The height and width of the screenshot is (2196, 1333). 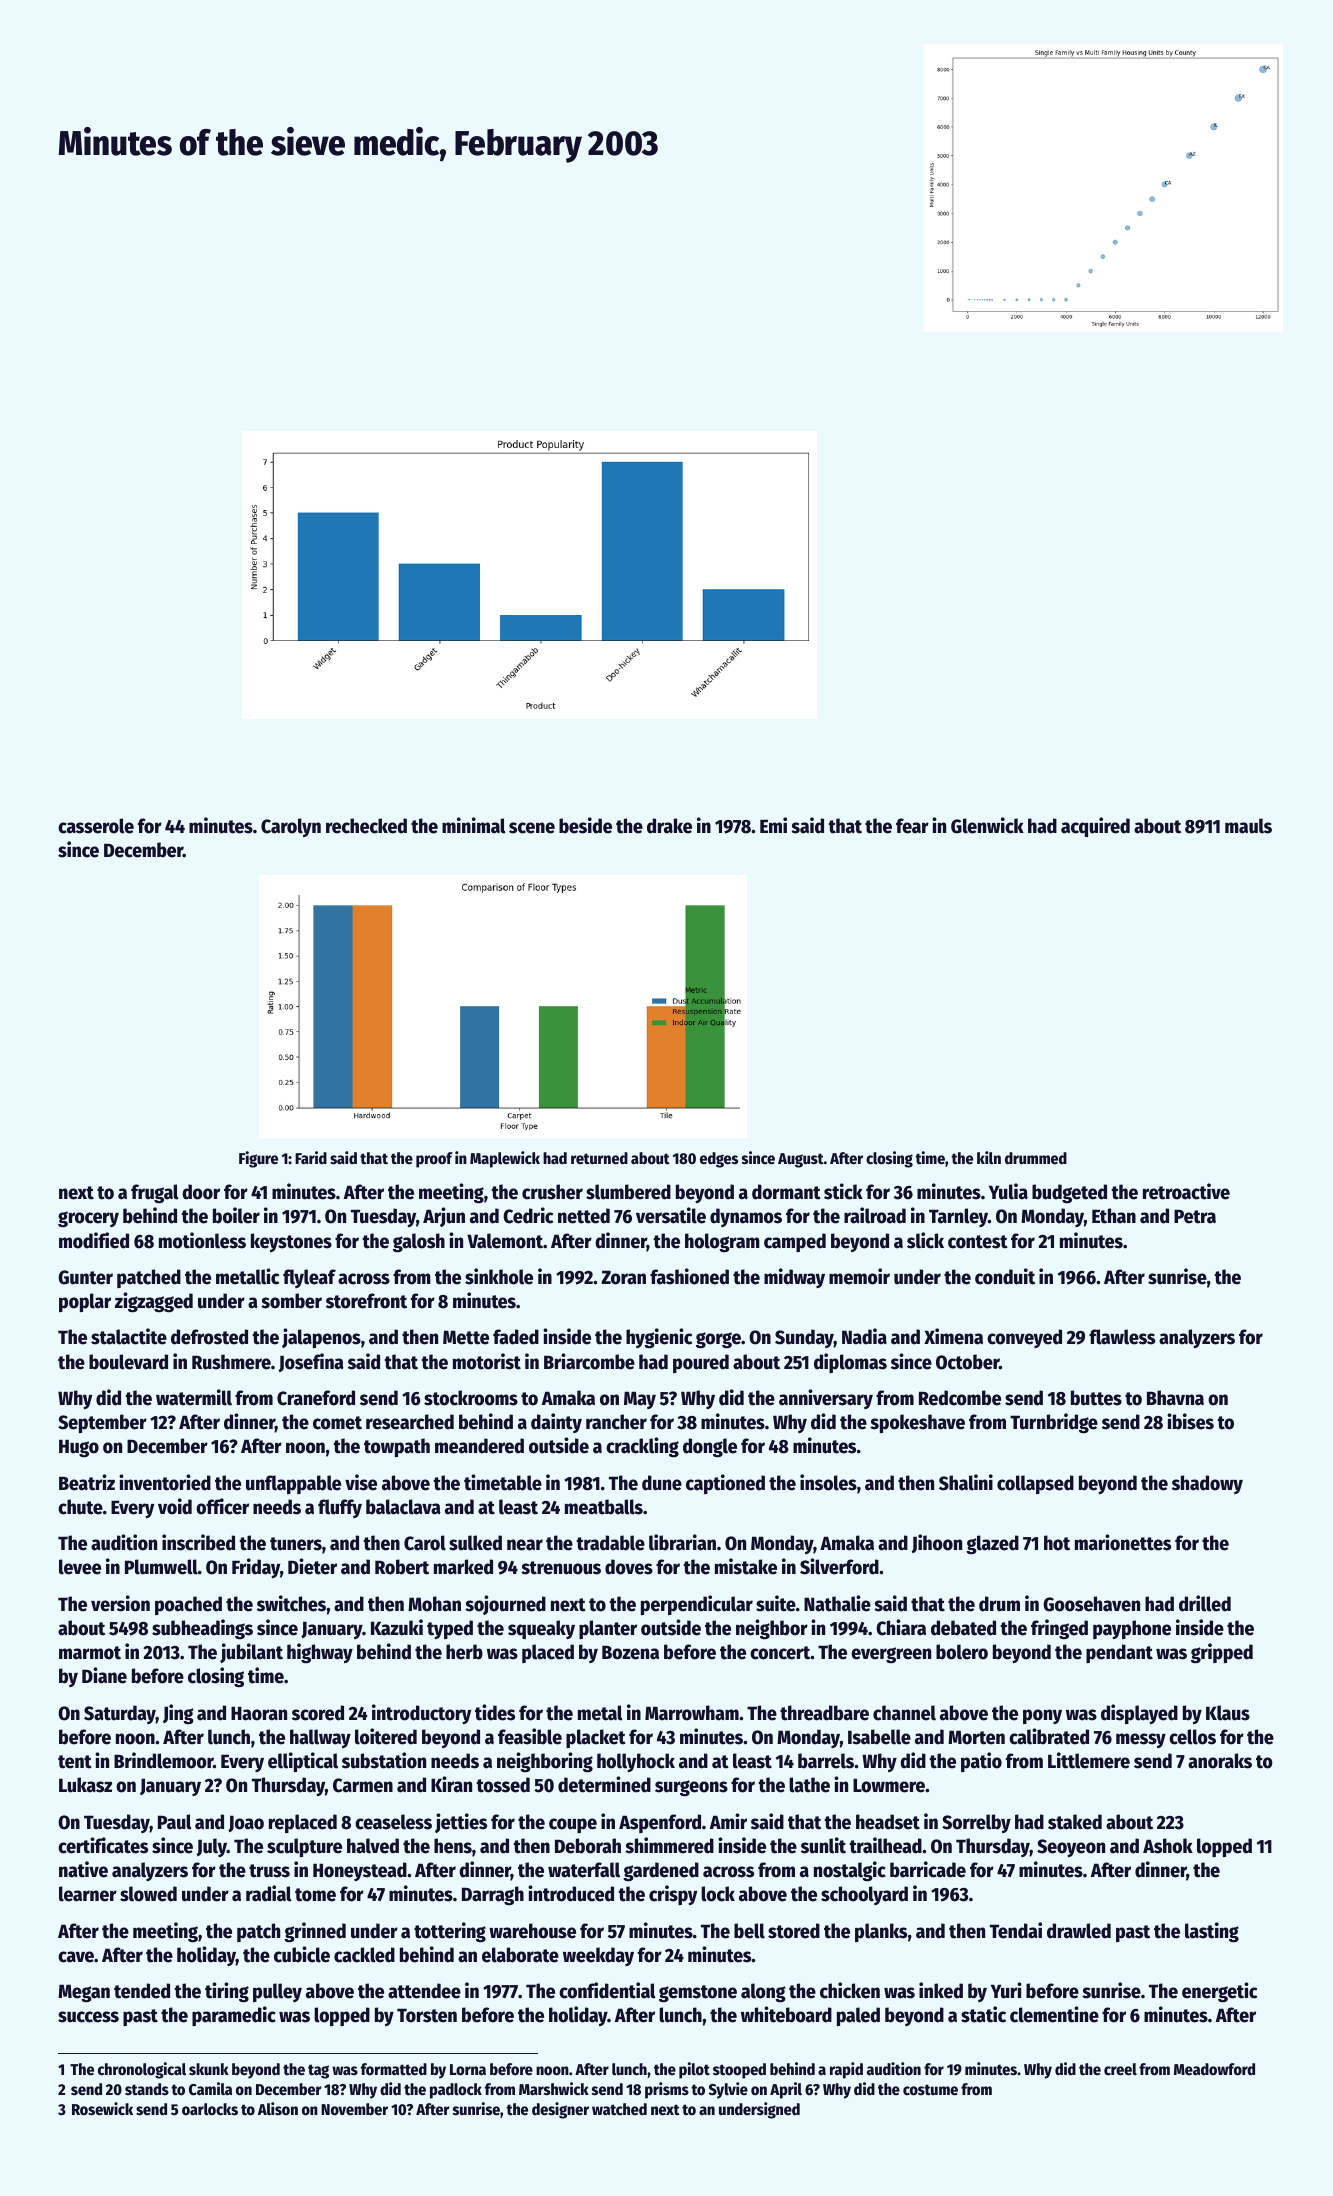 What do you see at coordinates (96, 826) in the screenshot?
I see `casserole` at bounding box center [96, 826].
